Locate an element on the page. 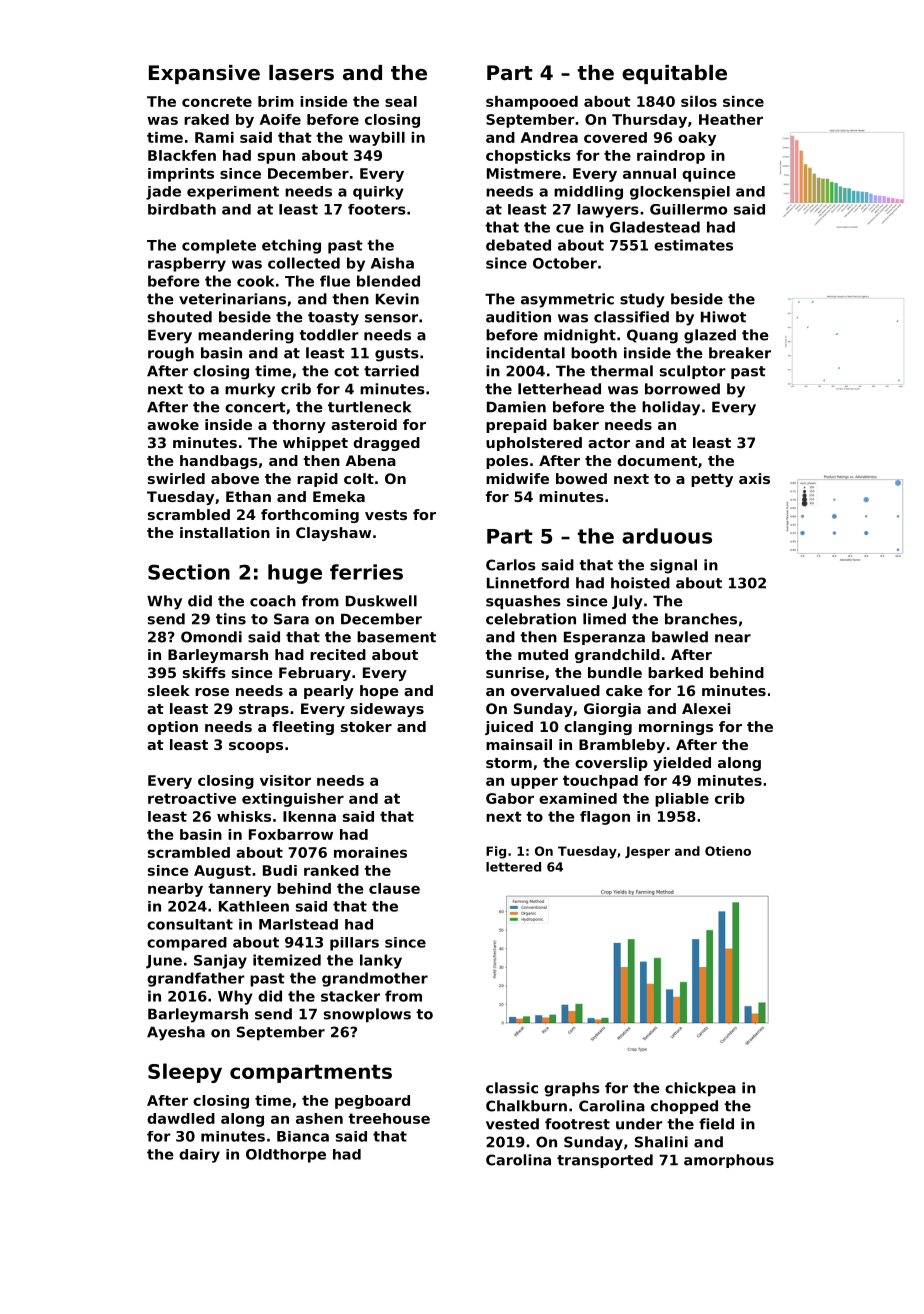 This document has width=924, height=1314. dairy is located at coordinates (199, 1156).
